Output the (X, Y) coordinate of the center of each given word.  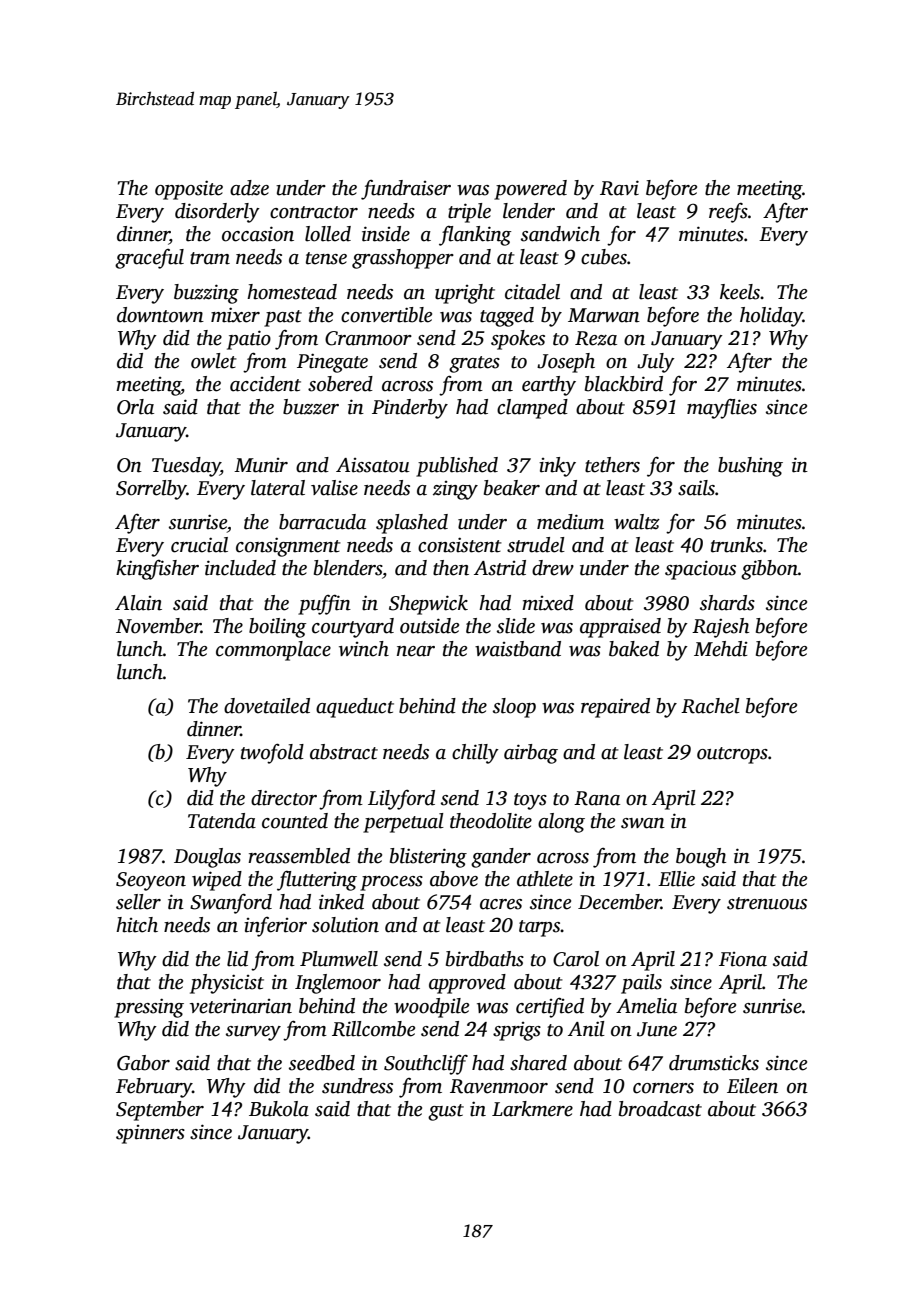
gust (446, 1112)
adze (249, 188)
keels (740, 292)
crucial (199, 545)
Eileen (752, 1086)
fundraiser (406, 190)
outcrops (732, 755)
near (416, 651)
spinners (150, 1134)
